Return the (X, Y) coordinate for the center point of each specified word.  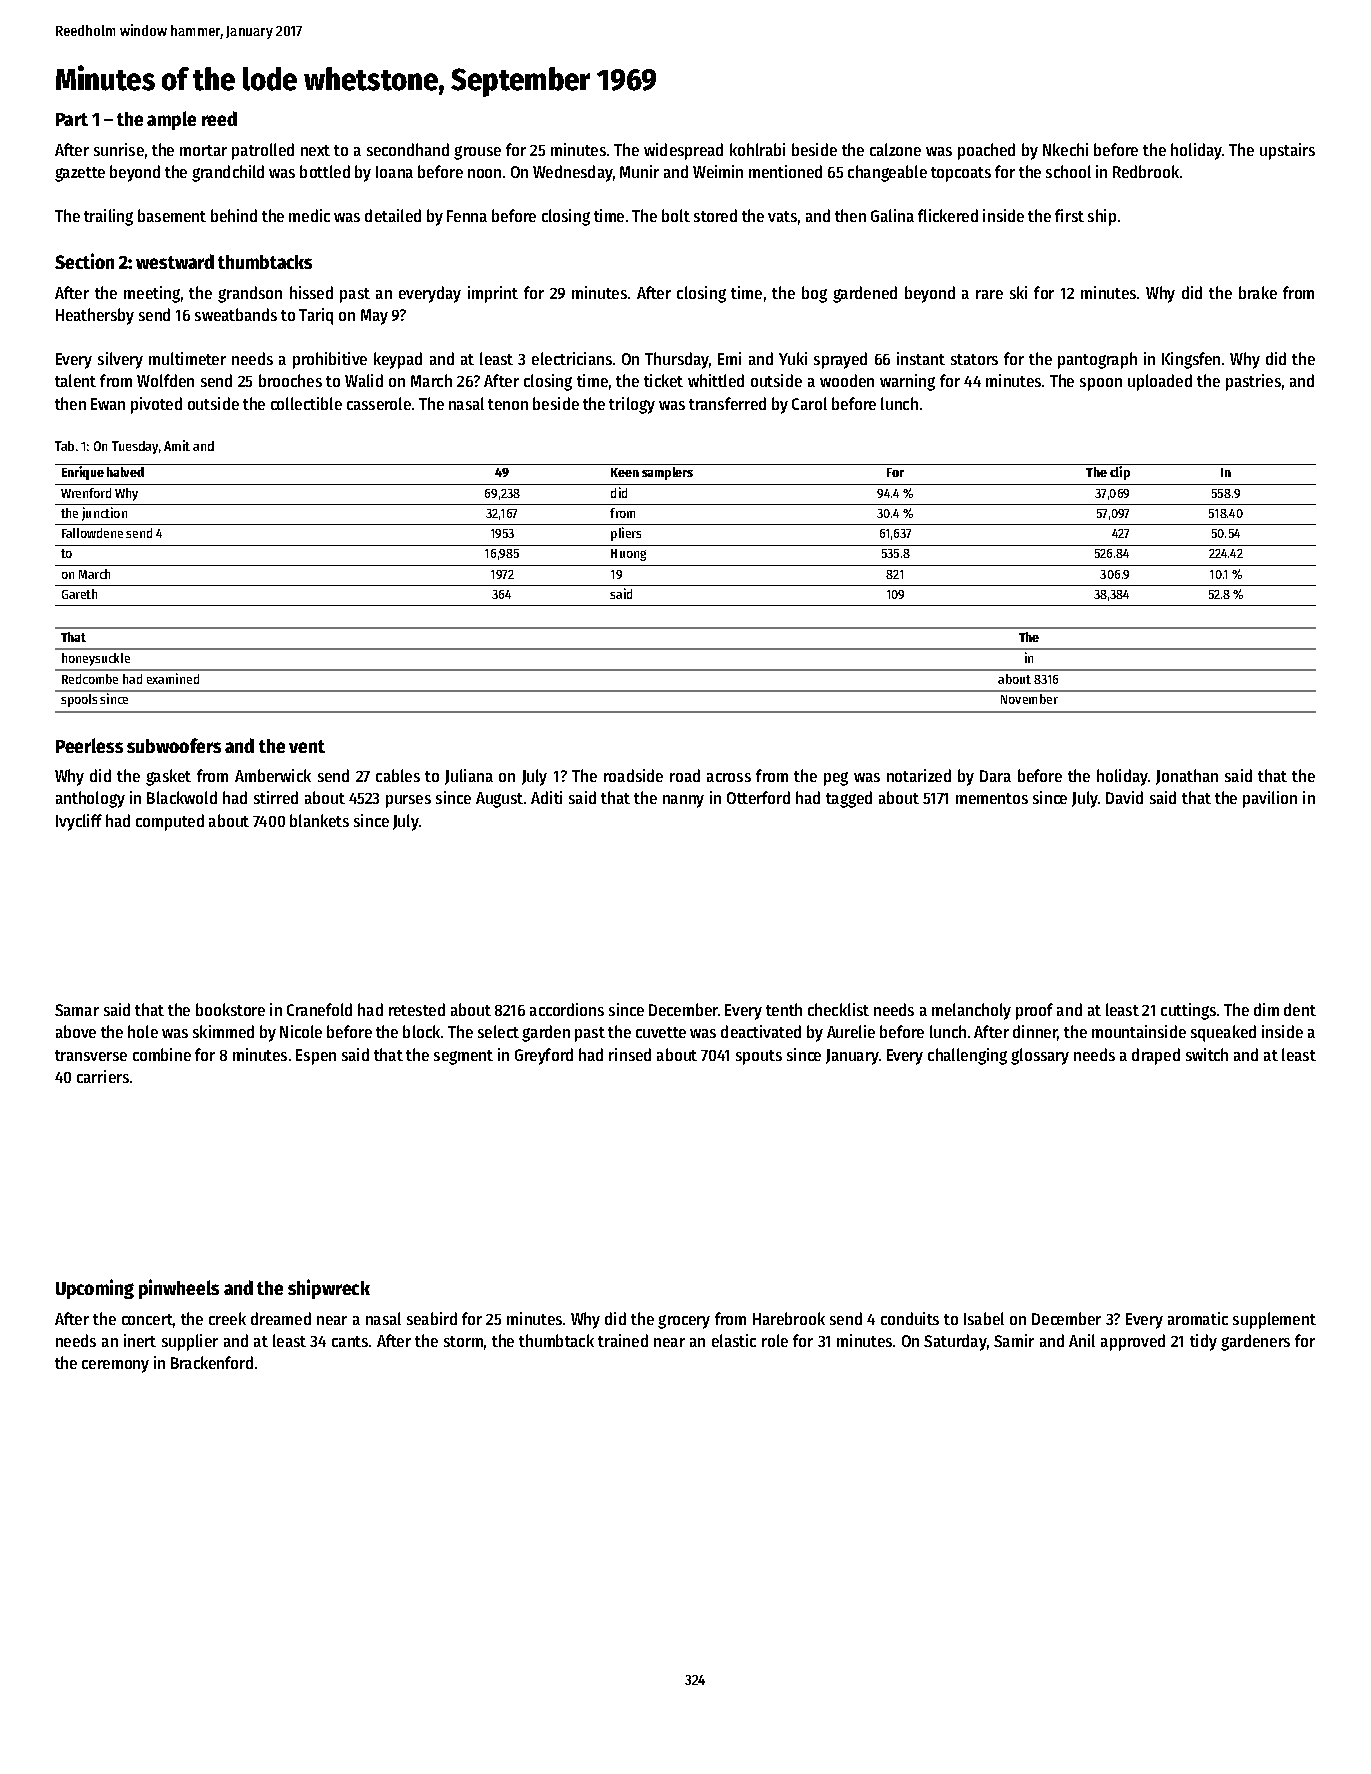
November (1029, 699)
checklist (838, 1009)
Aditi (546, 797)
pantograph (1097, 360)
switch (1207, 1054)
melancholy (971, 1011)
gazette (80, 174)
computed (170, 822)
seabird (432, 1318)
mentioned (785, 171)
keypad (398, 360)
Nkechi (1065, 149)
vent (307, 746)
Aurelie (851, 1031)
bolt (676, 215)
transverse (91, 1055)
